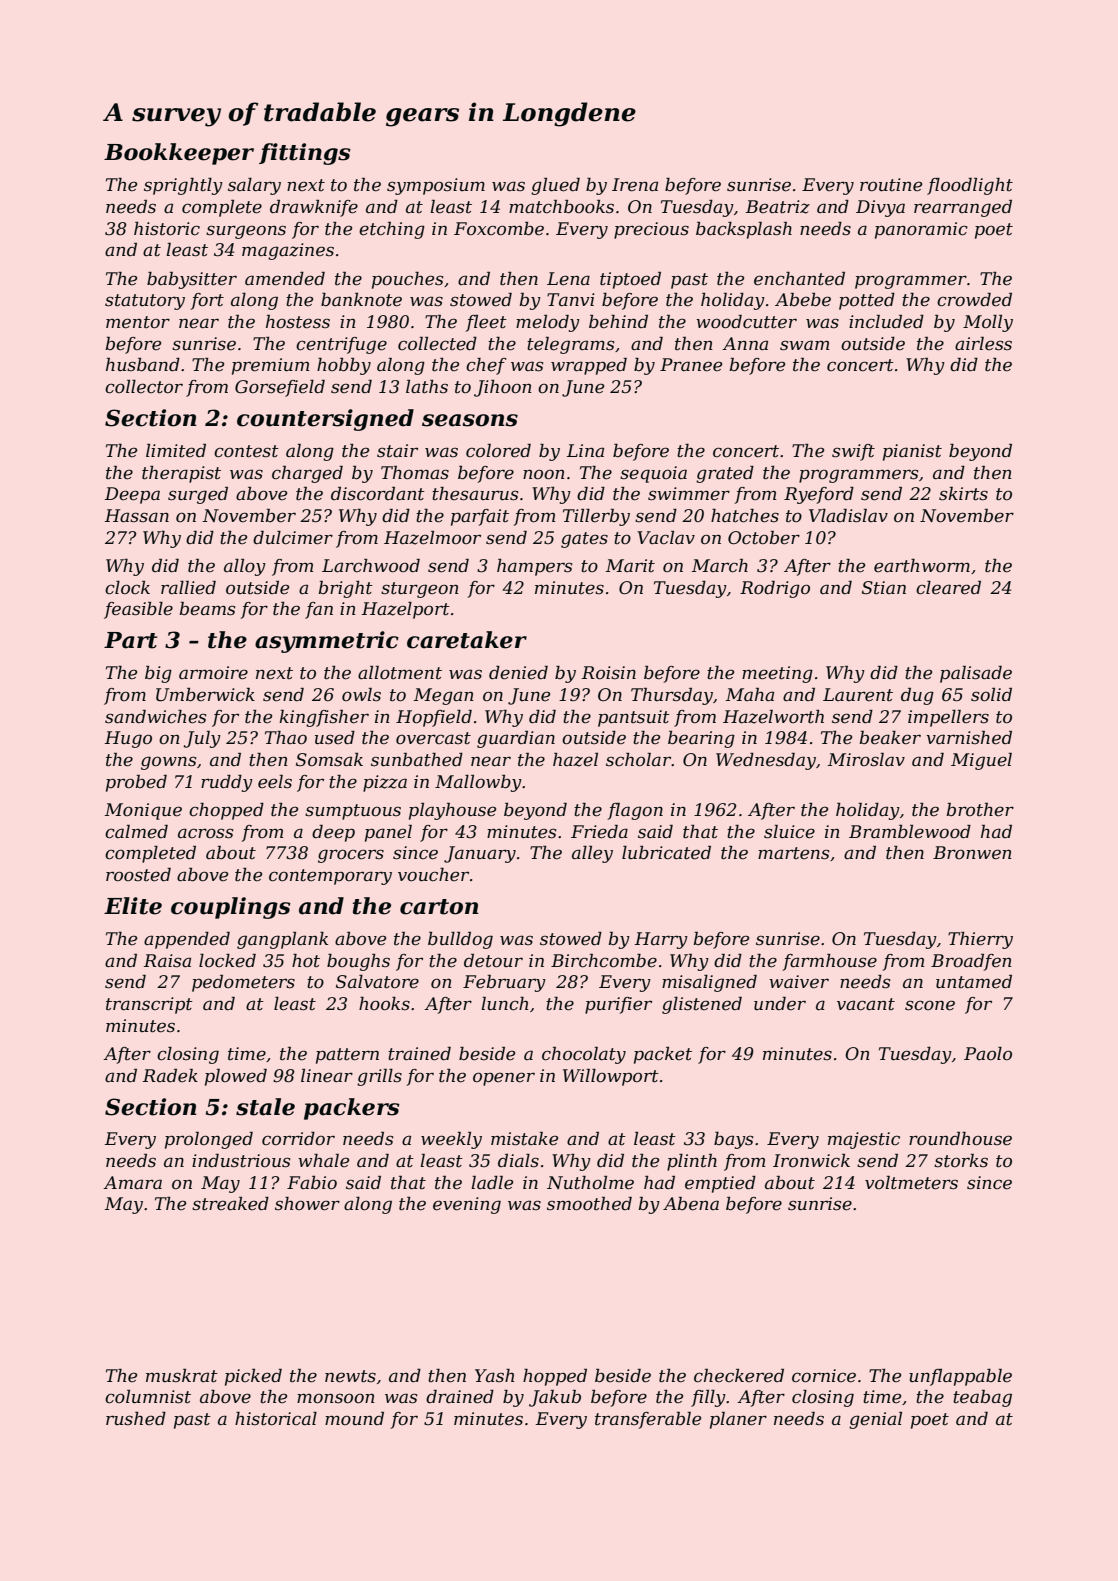  What do you see at coordinates (205, 833) in the page?
I see `across` at bounding box center [205, 833].
